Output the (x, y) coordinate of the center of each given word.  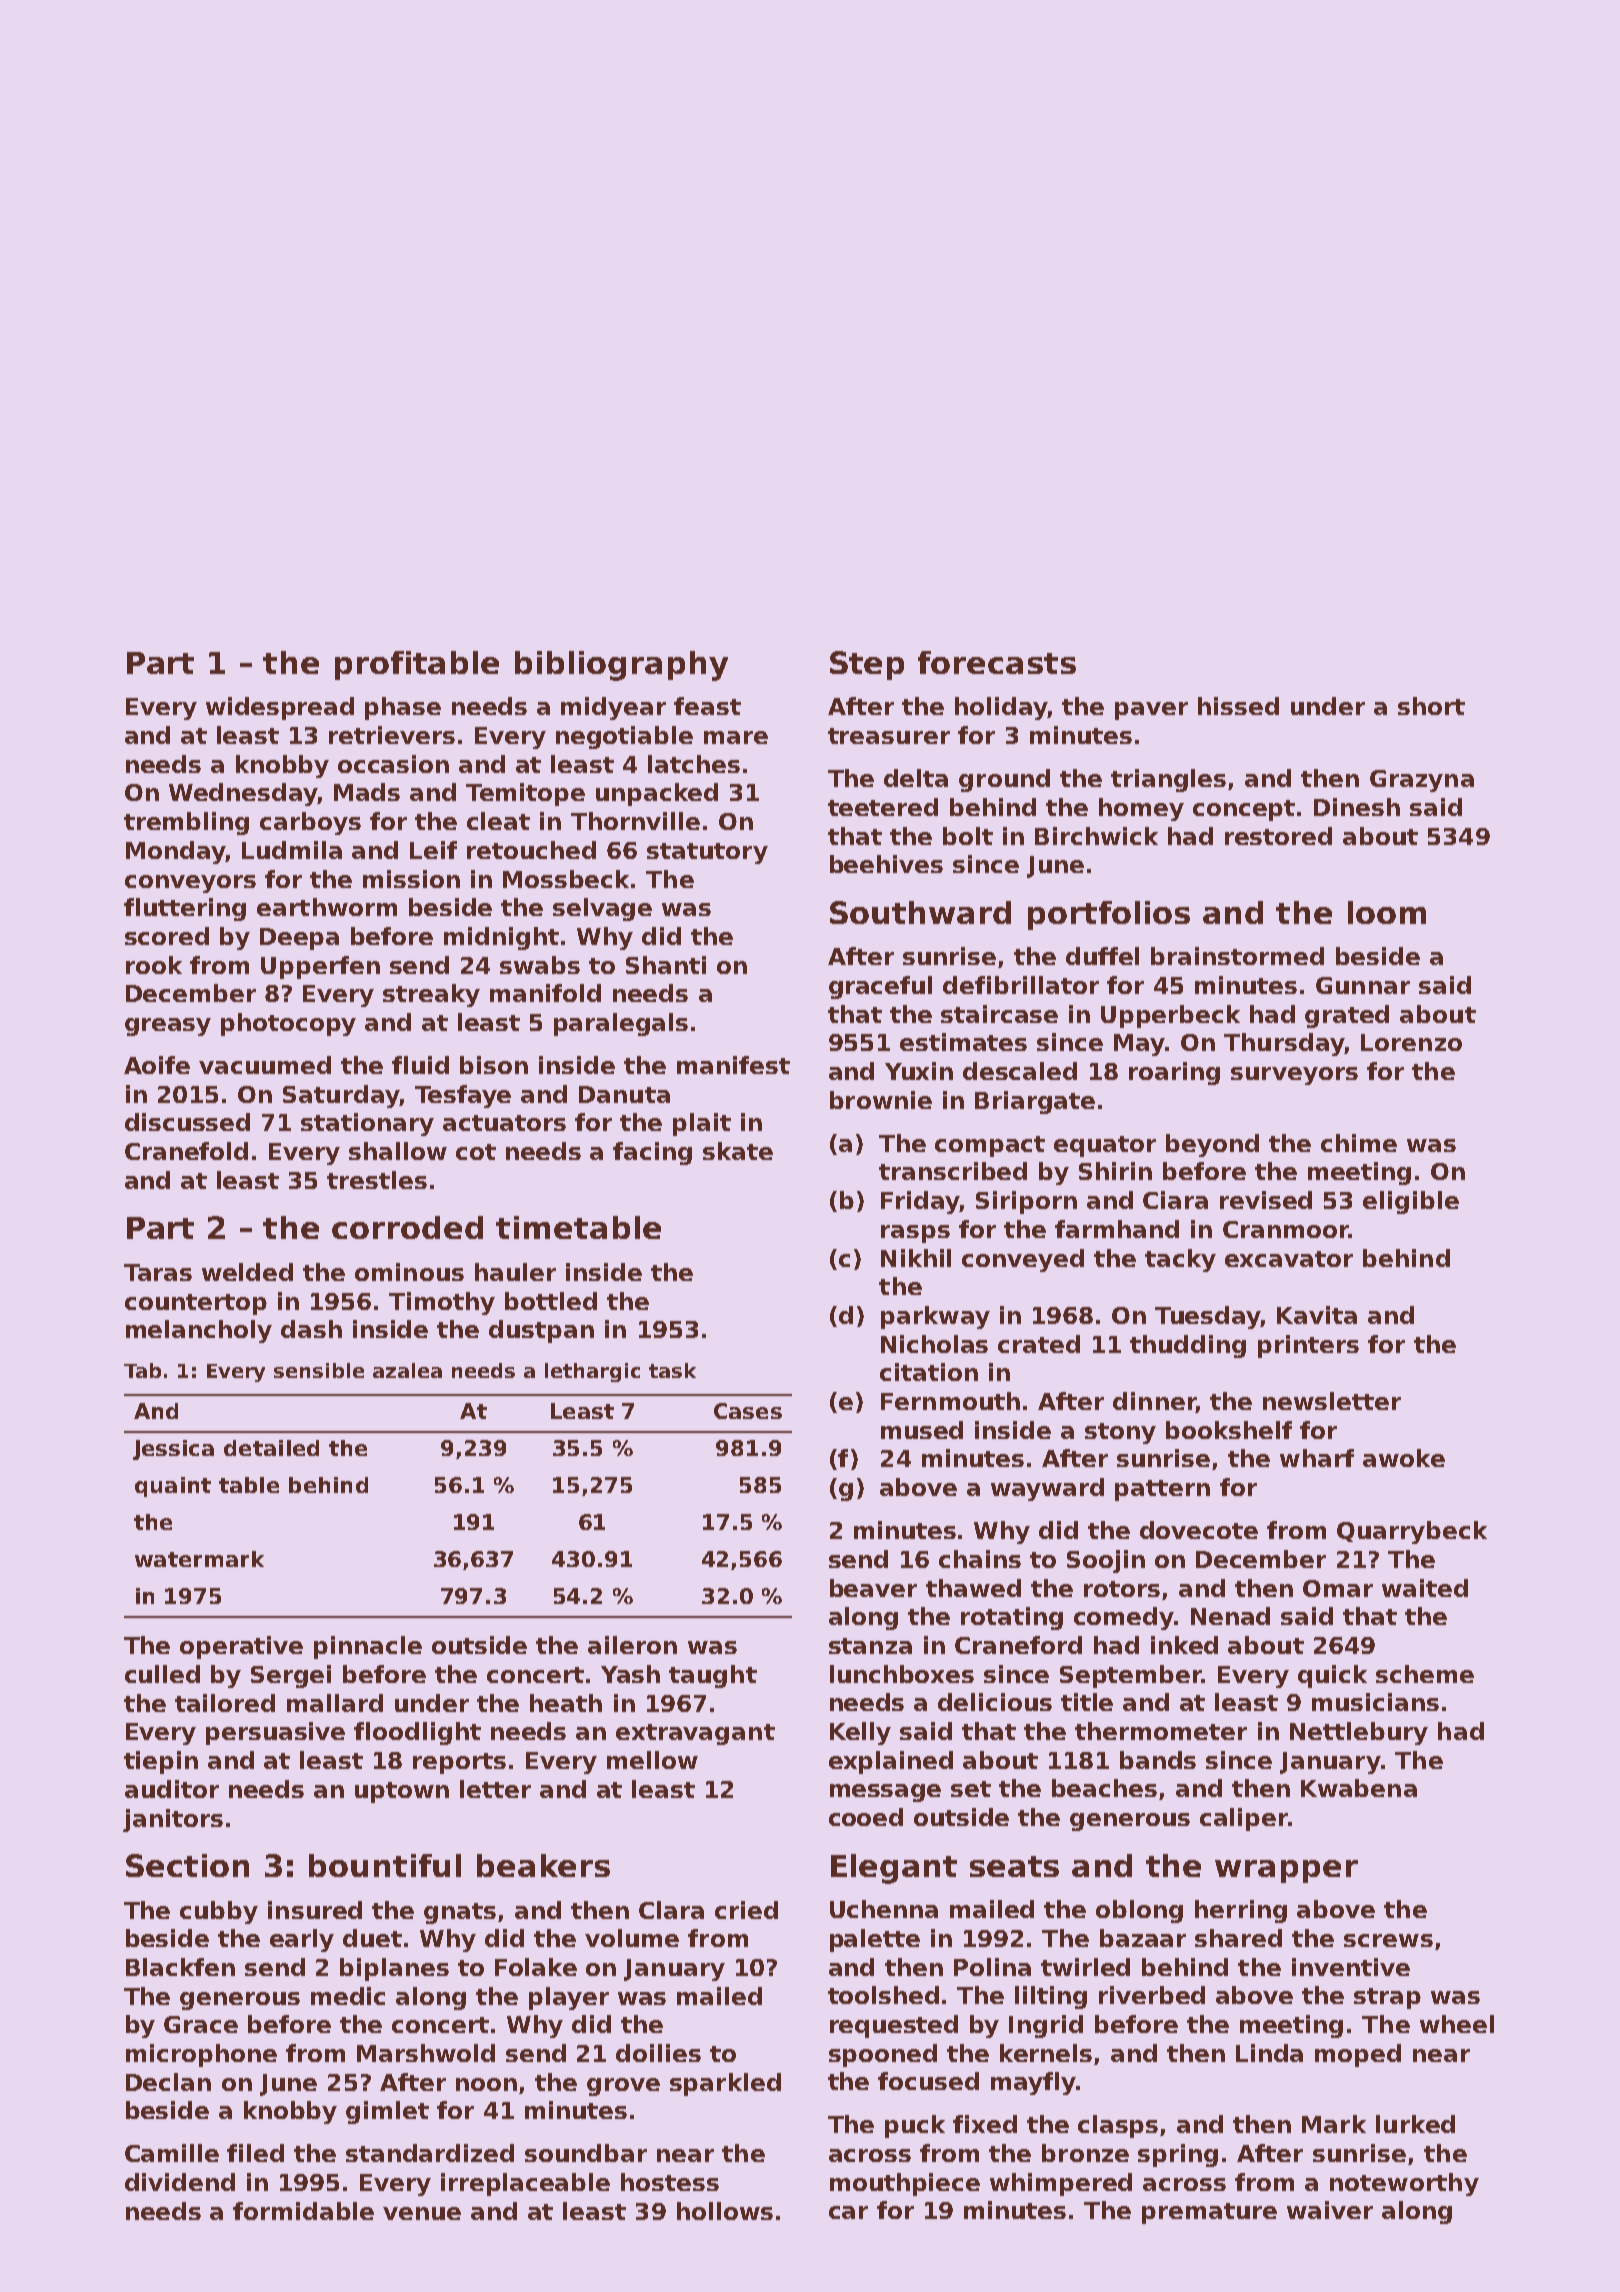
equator (1105, 1146)
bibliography (621, 666)
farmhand (1117, 1229)
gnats (460, 1913)
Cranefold (186, 1151)
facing (652, 1153)
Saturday (341, 1096)
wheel (1457, 2024)
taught (713, 1676)
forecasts (997, 662)
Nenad (1230, 1616)
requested (894, 2026)
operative (241, 1647)
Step (867, 665)
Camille (172, 2153)
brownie (881, 1100)
